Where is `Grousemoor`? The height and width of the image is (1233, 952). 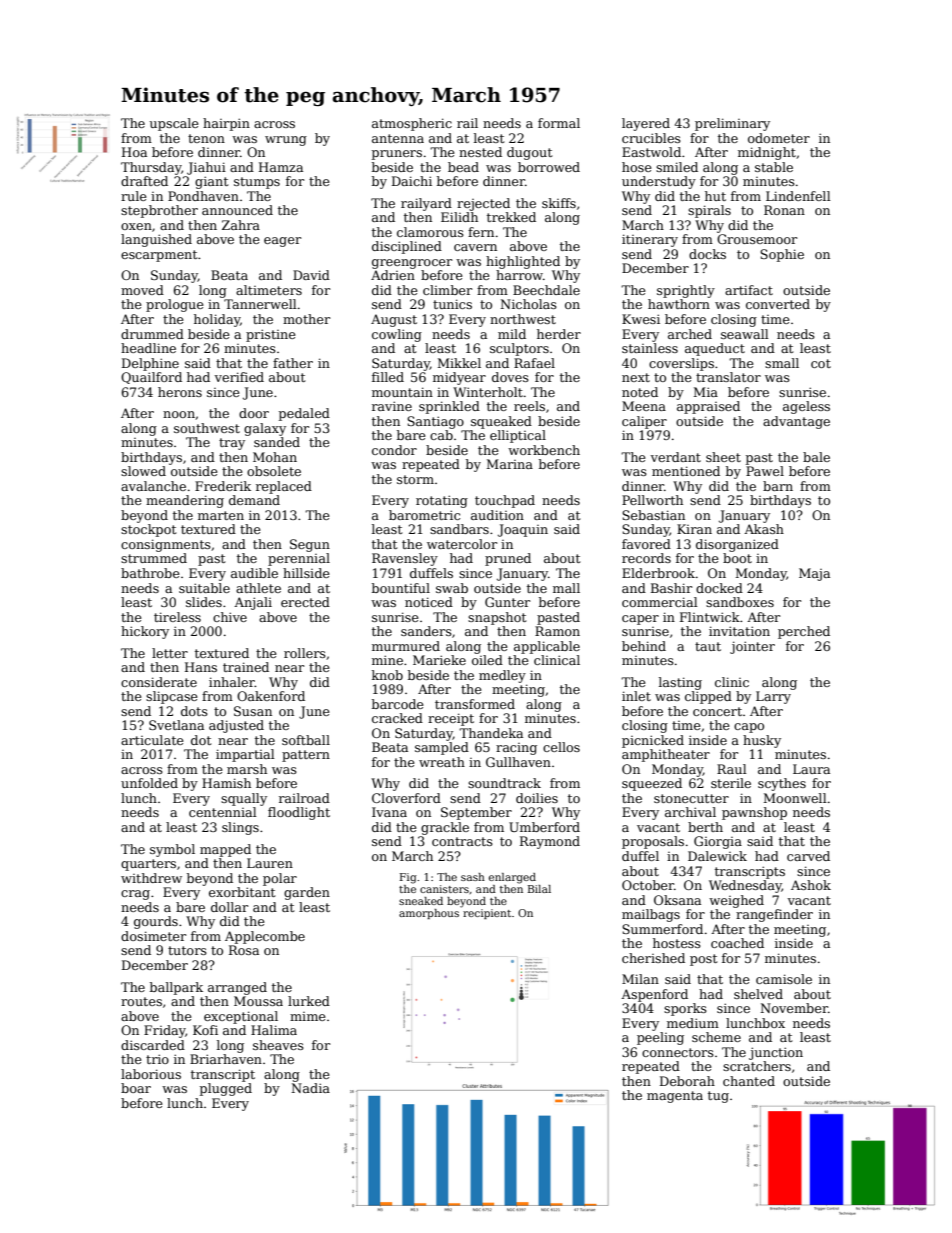
Grousemoor is located at coordinates (757, 239).
